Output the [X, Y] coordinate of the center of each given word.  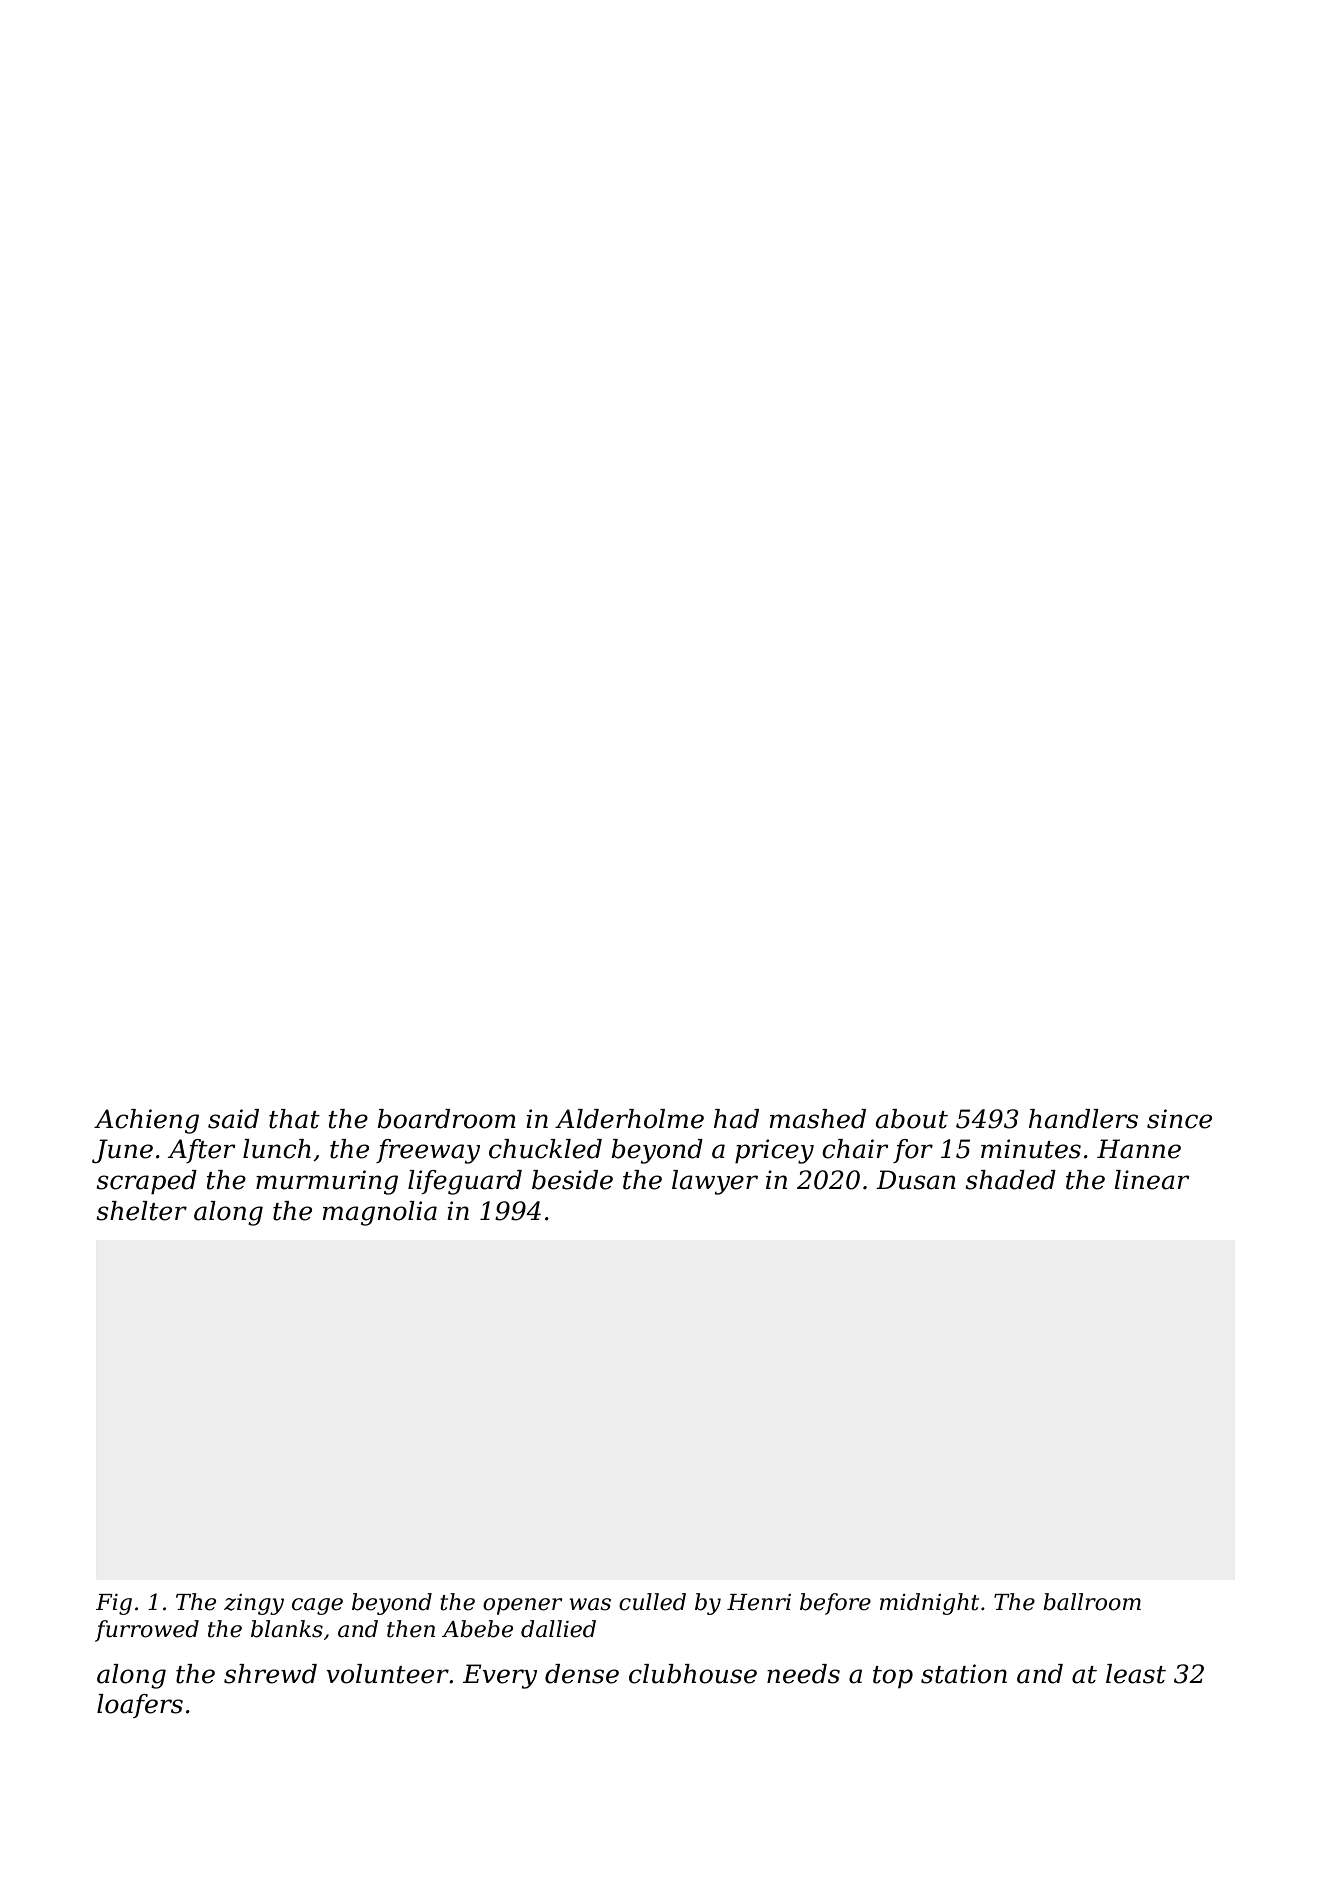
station [964, 1674]
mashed [818, 1119]
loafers [140, 1706]
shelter [141, 1211]
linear [1152, 1180]
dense [582, 1674]
